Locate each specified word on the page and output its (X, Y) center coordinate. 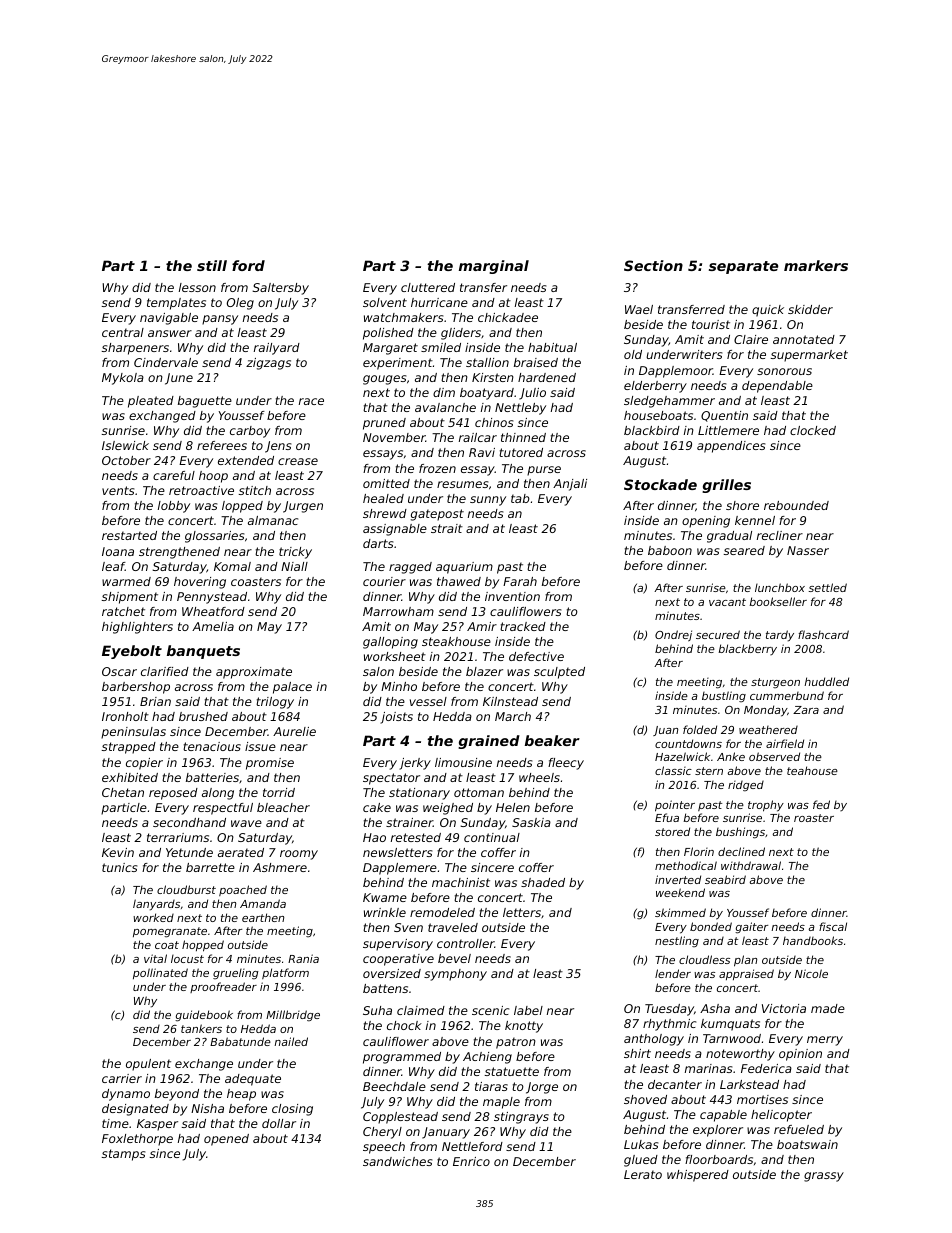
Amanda (263, 903)
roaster (814, 818)
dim (444, 392)
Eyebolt (132, 652)
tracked (523, 626)
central (123, 332)
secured (718, 634)
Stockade (660, 484)
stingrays (521, 1118)
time (115, 1123)
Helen (513, 807)
